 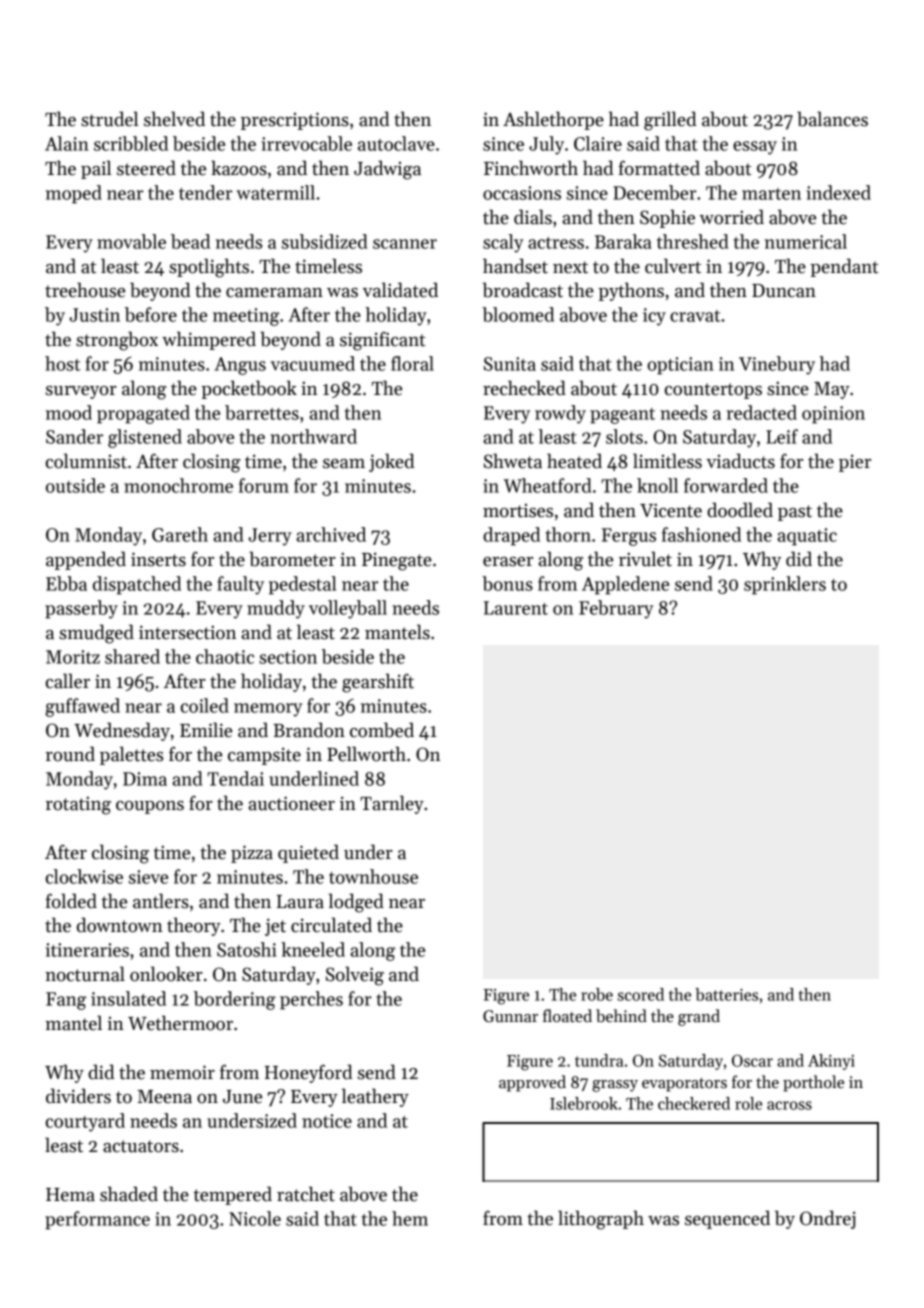 I want to click on grilled, so click(x=670, y=121).
